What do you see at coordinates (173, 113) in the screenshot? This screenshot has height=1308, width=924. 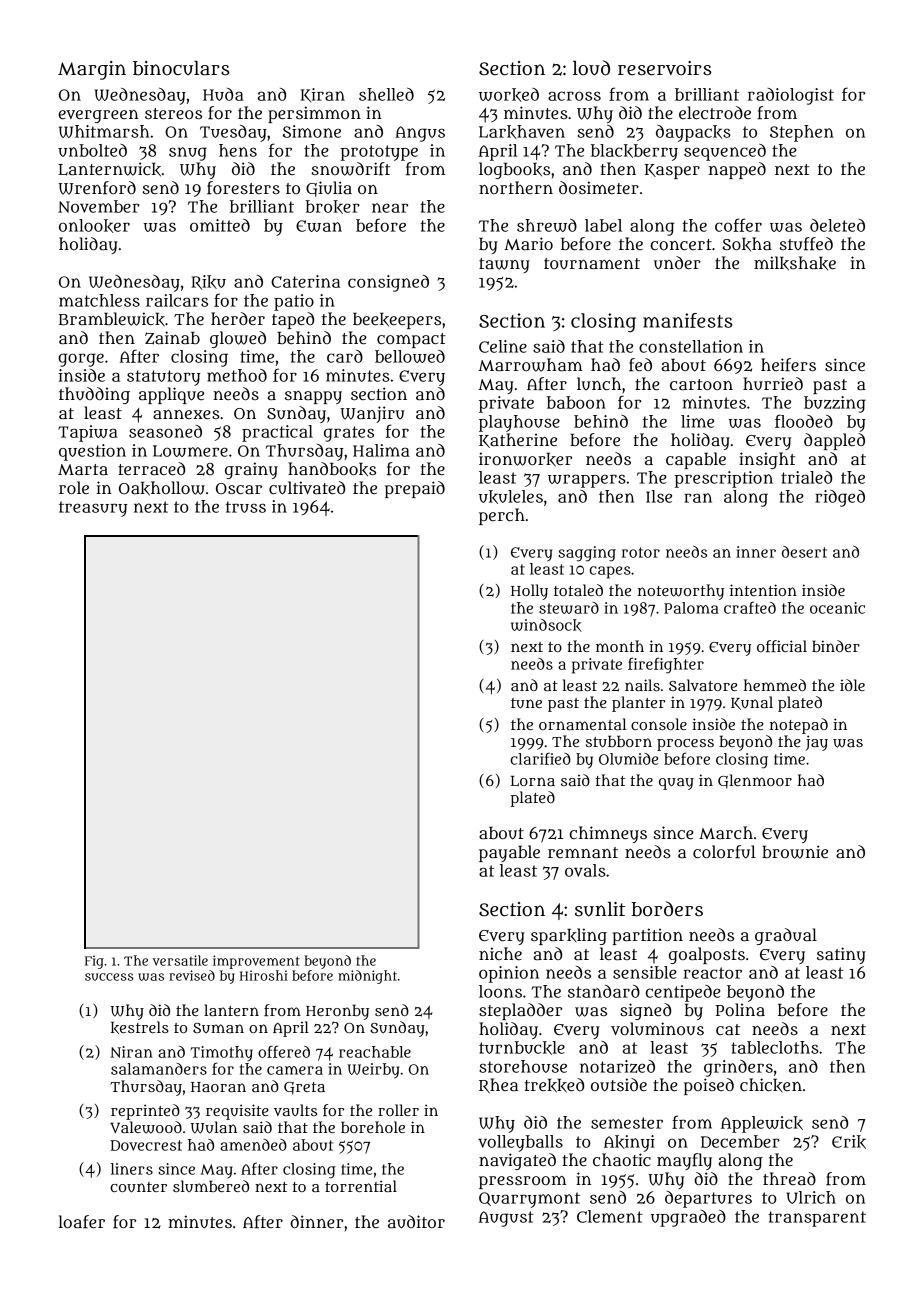 I see `stereos` at bounding box center [173, 113].
